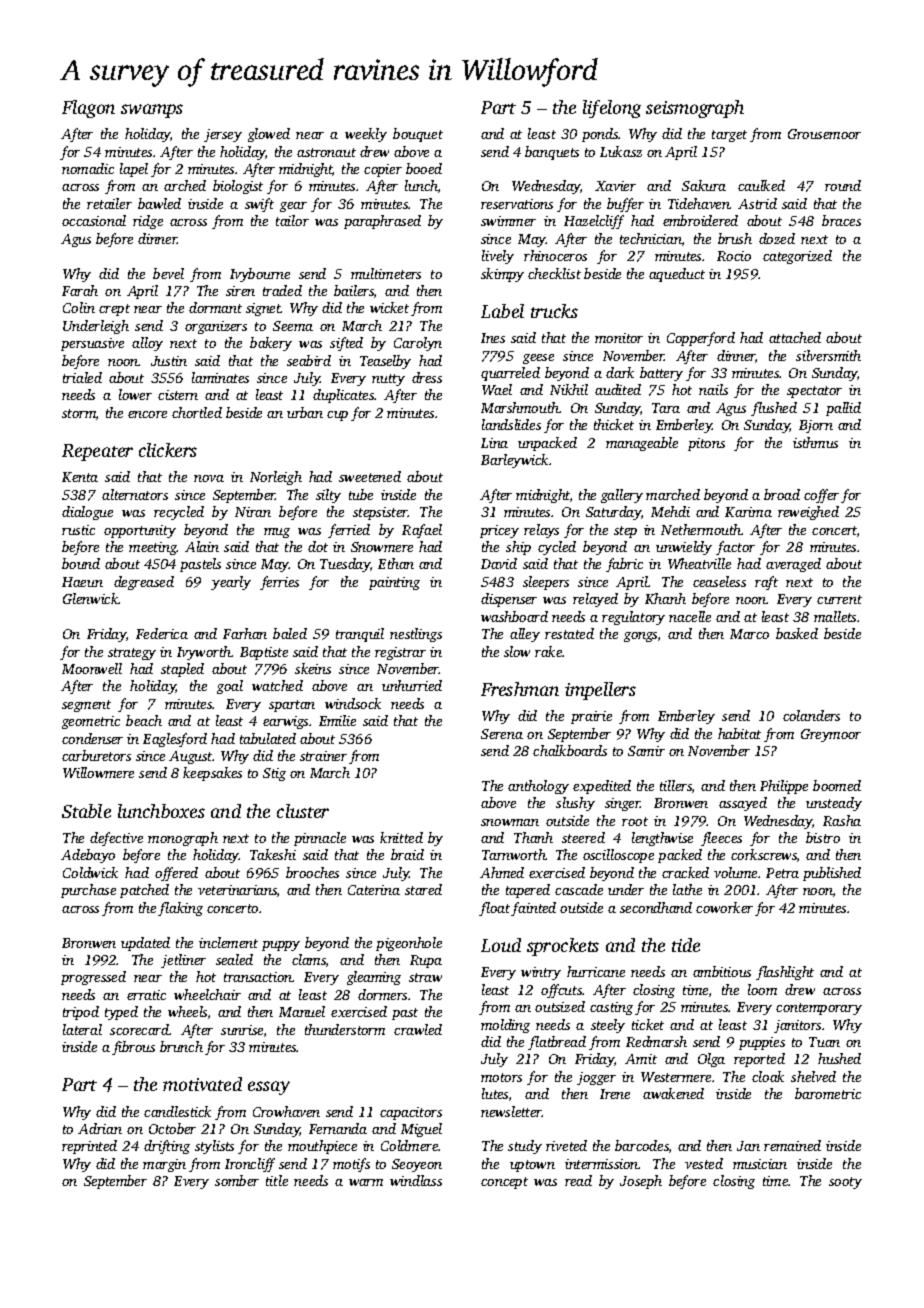 The height and width of the image is (1308, 924). What do you see at coordinates (80, 290) in the image?
I see `Farah` at bounding box center [80, 290].
